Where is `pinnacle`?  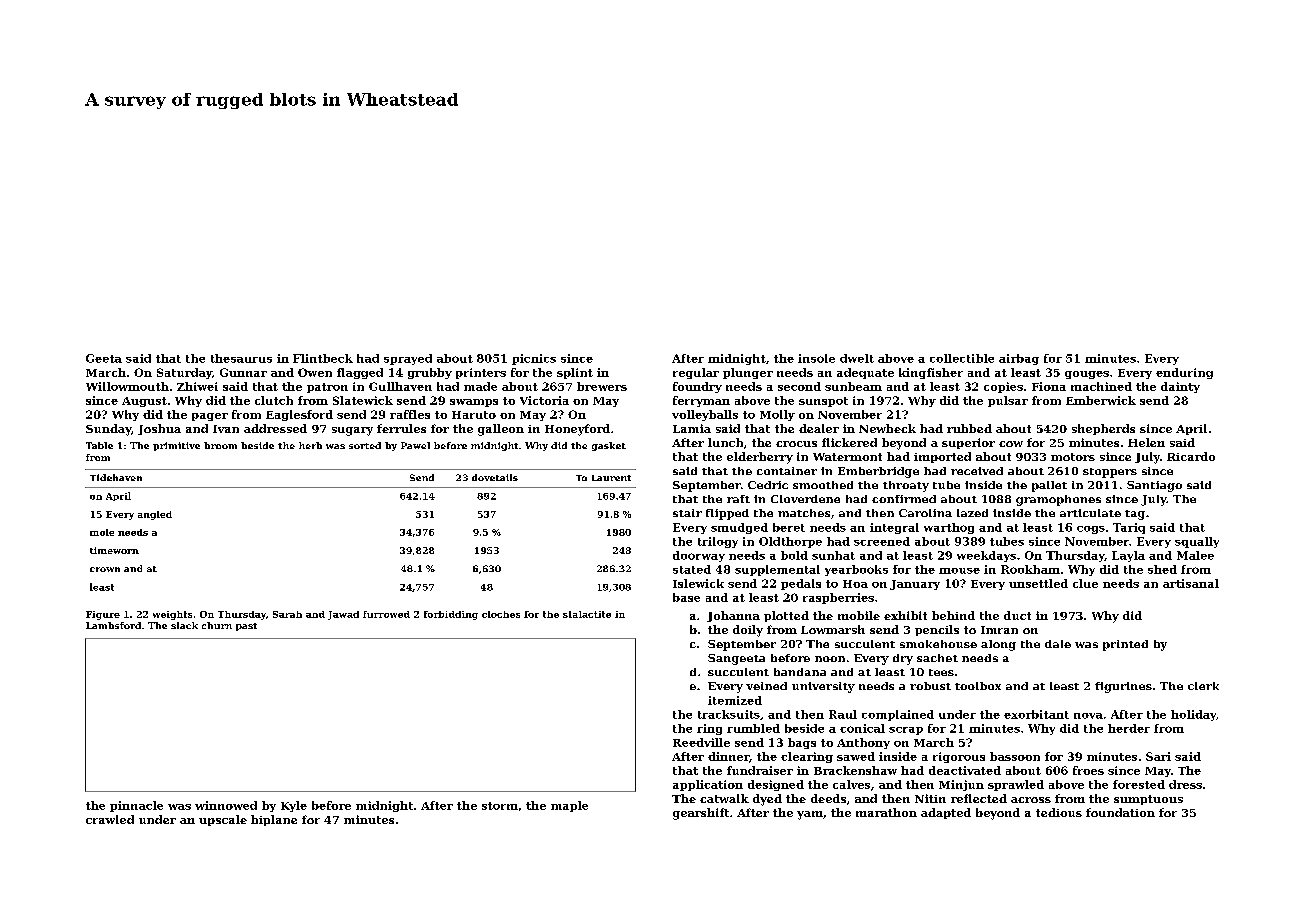 pinnacle is located at coordinates (136, 806).
